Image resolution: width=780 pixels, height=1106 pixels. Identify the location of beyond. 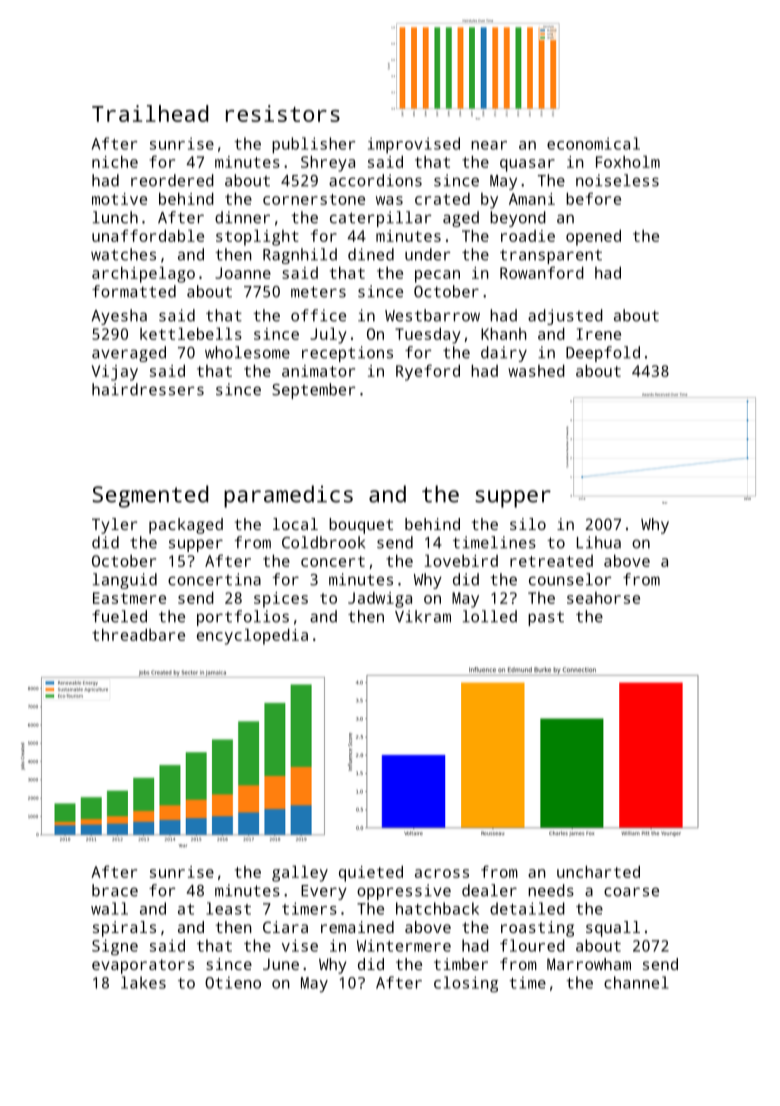
(518, 219).
